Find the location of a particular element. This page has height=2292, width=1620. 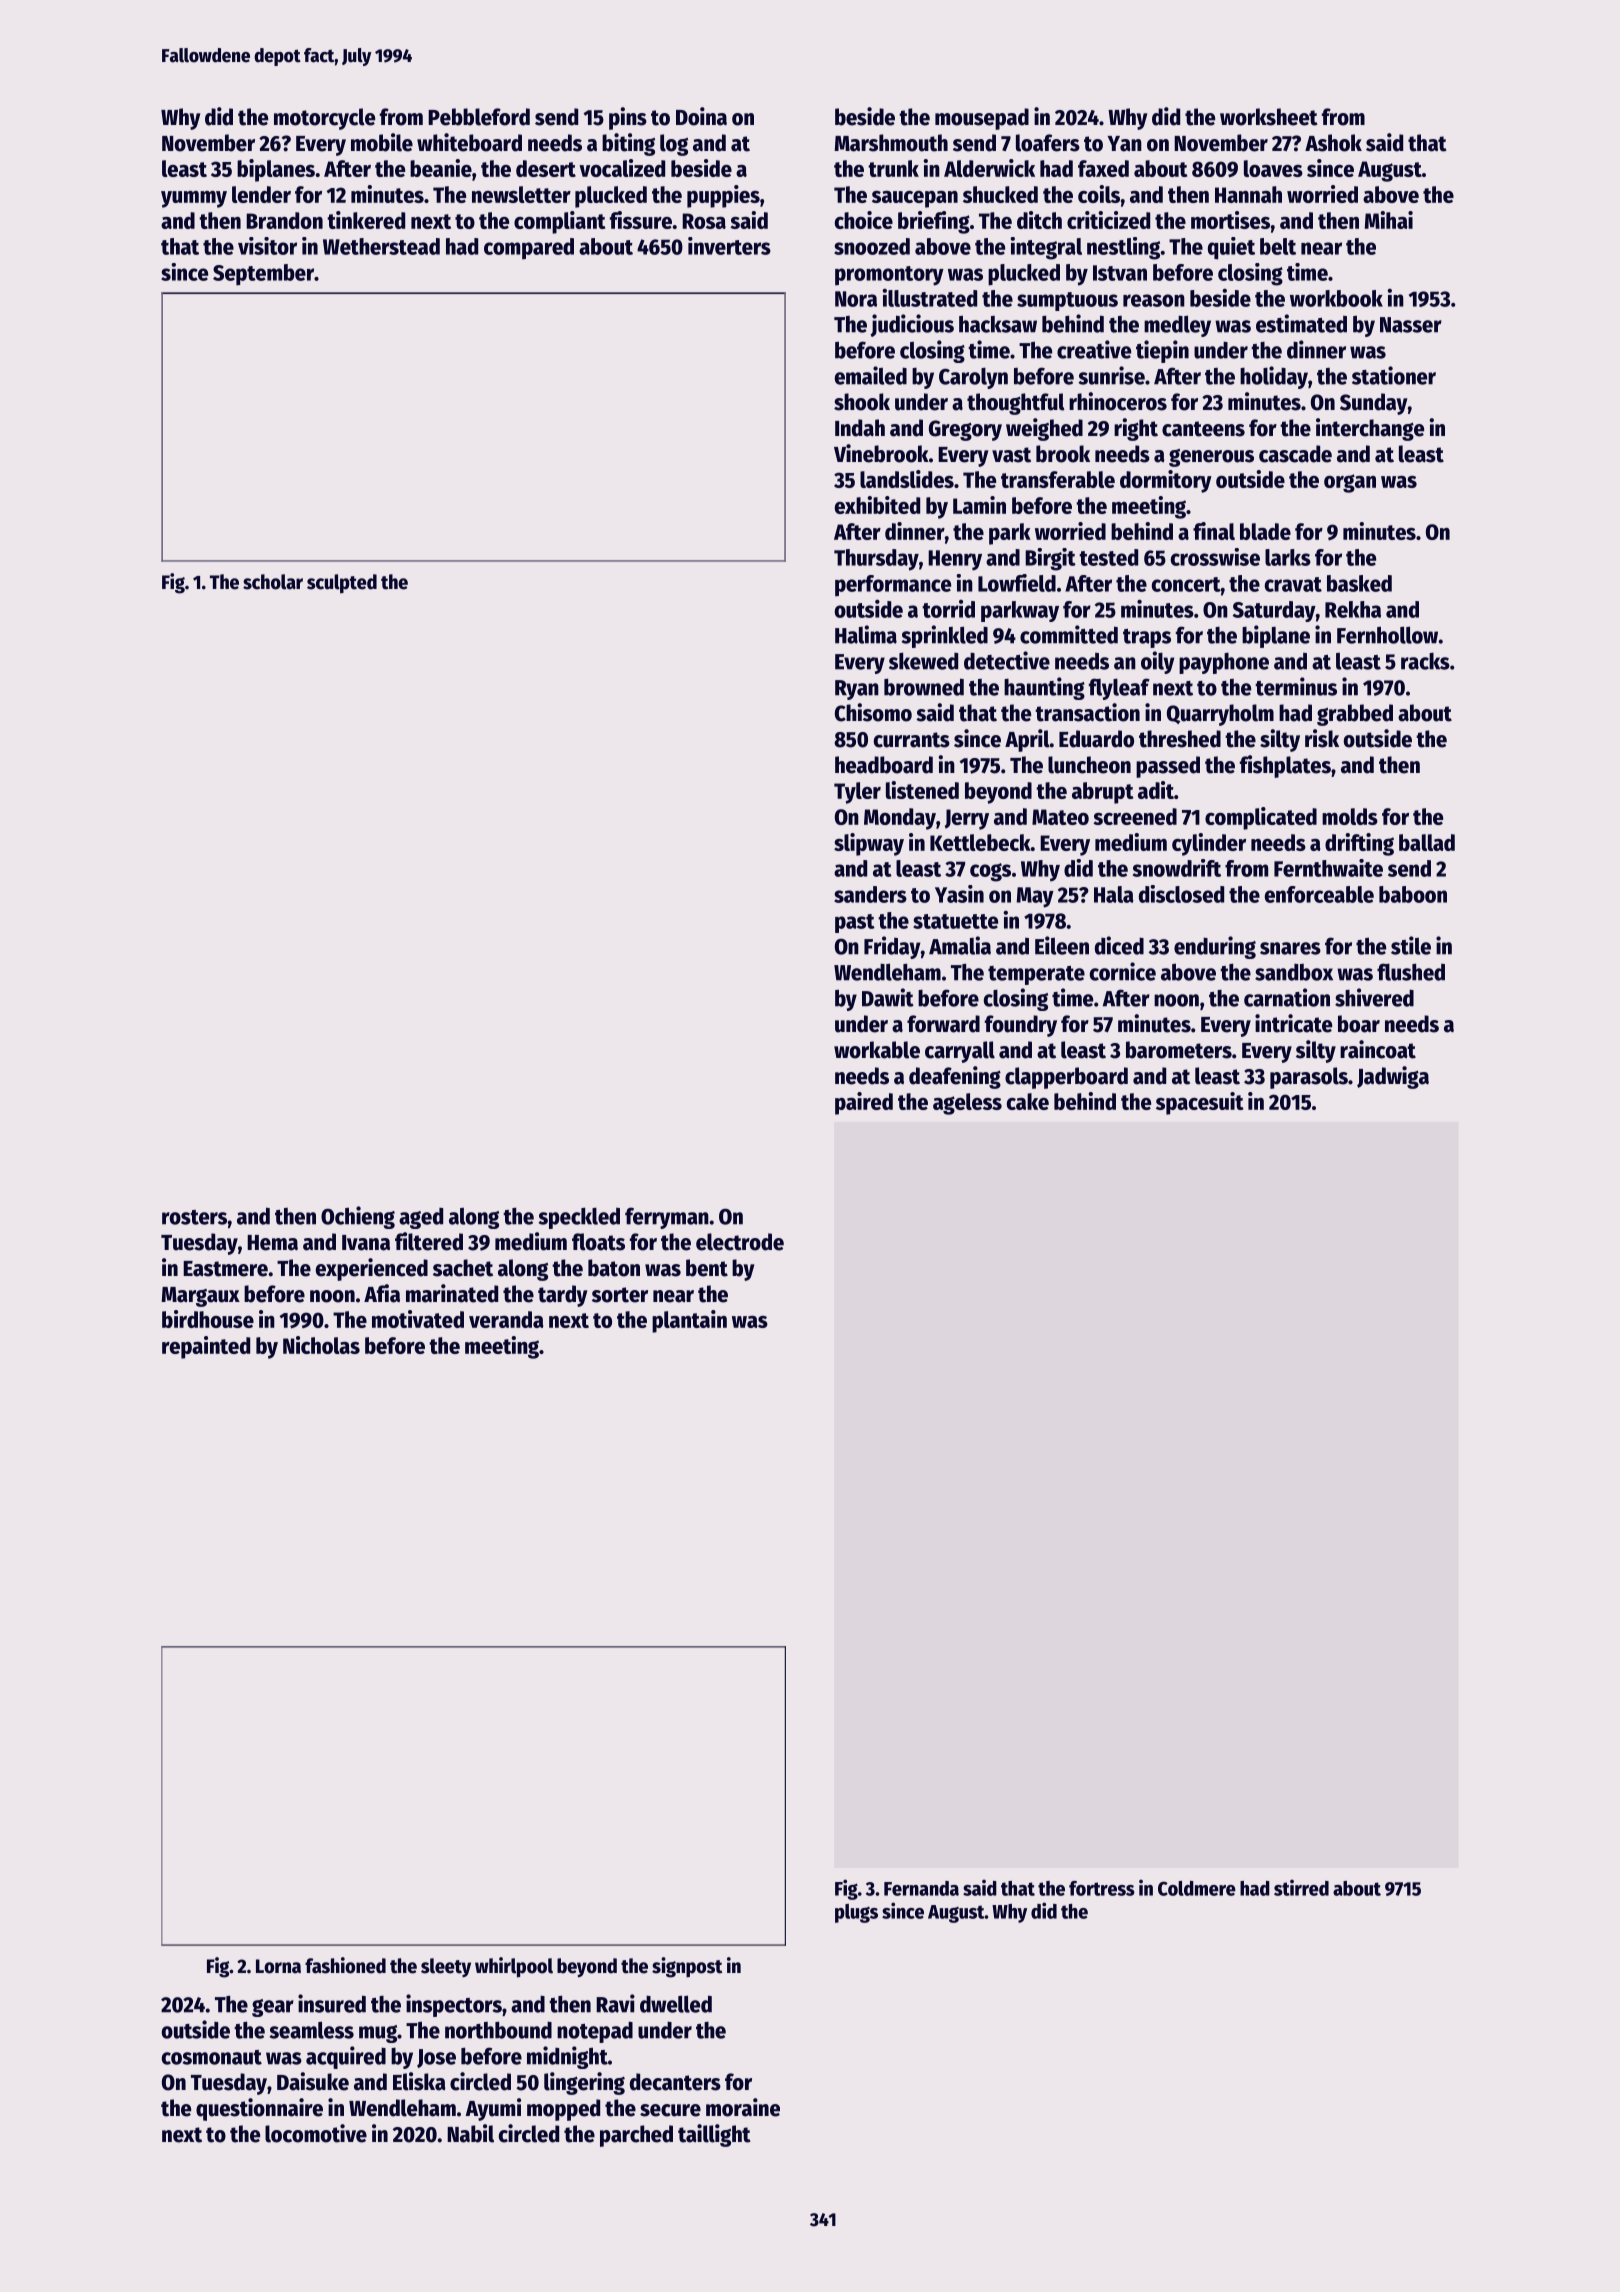

Nabil is located at coordinates (470, 2133).
